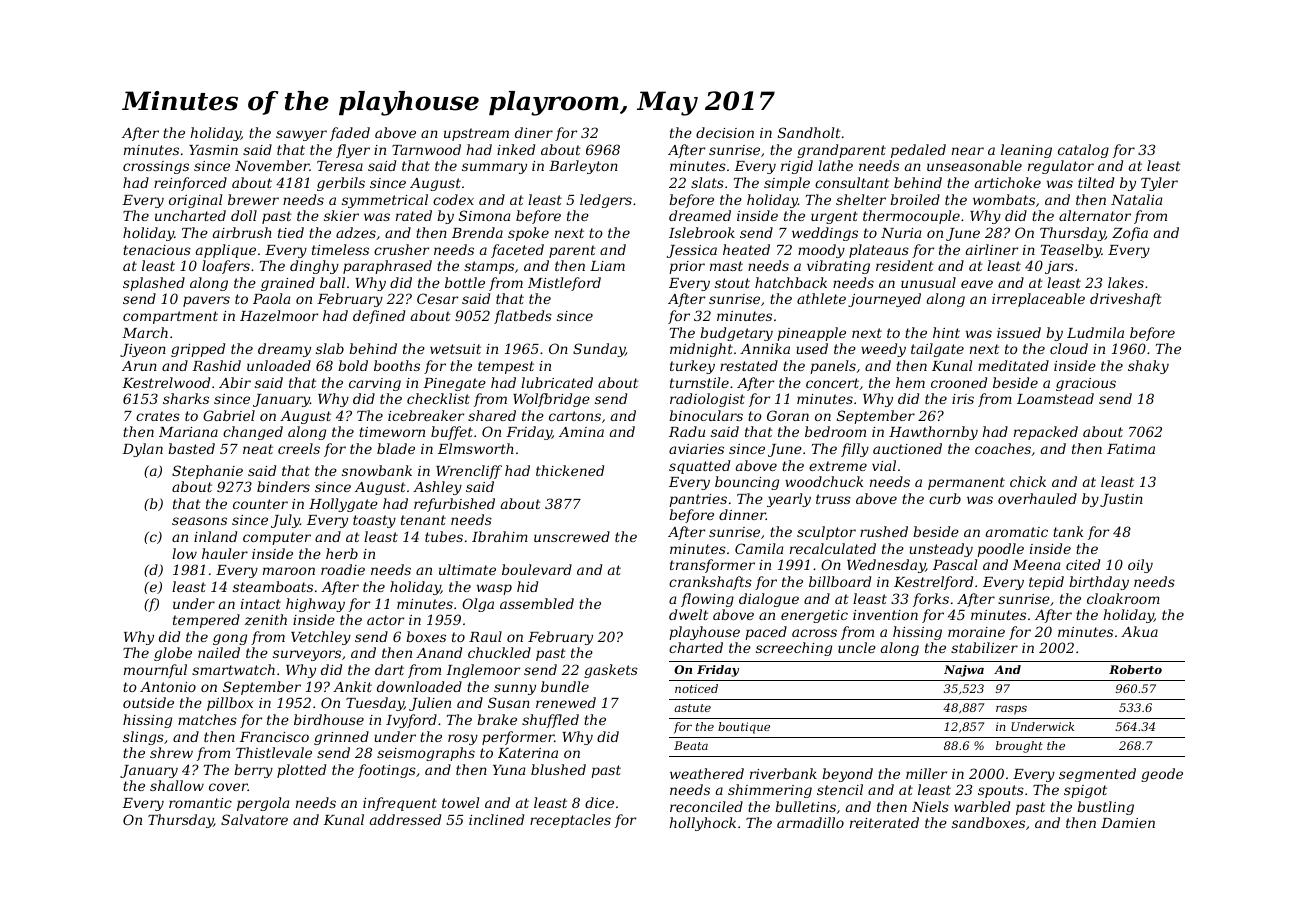  What do you see at coordinates (225, 553) in the page?
I see `hauler` at bounding box center [225, 553].
